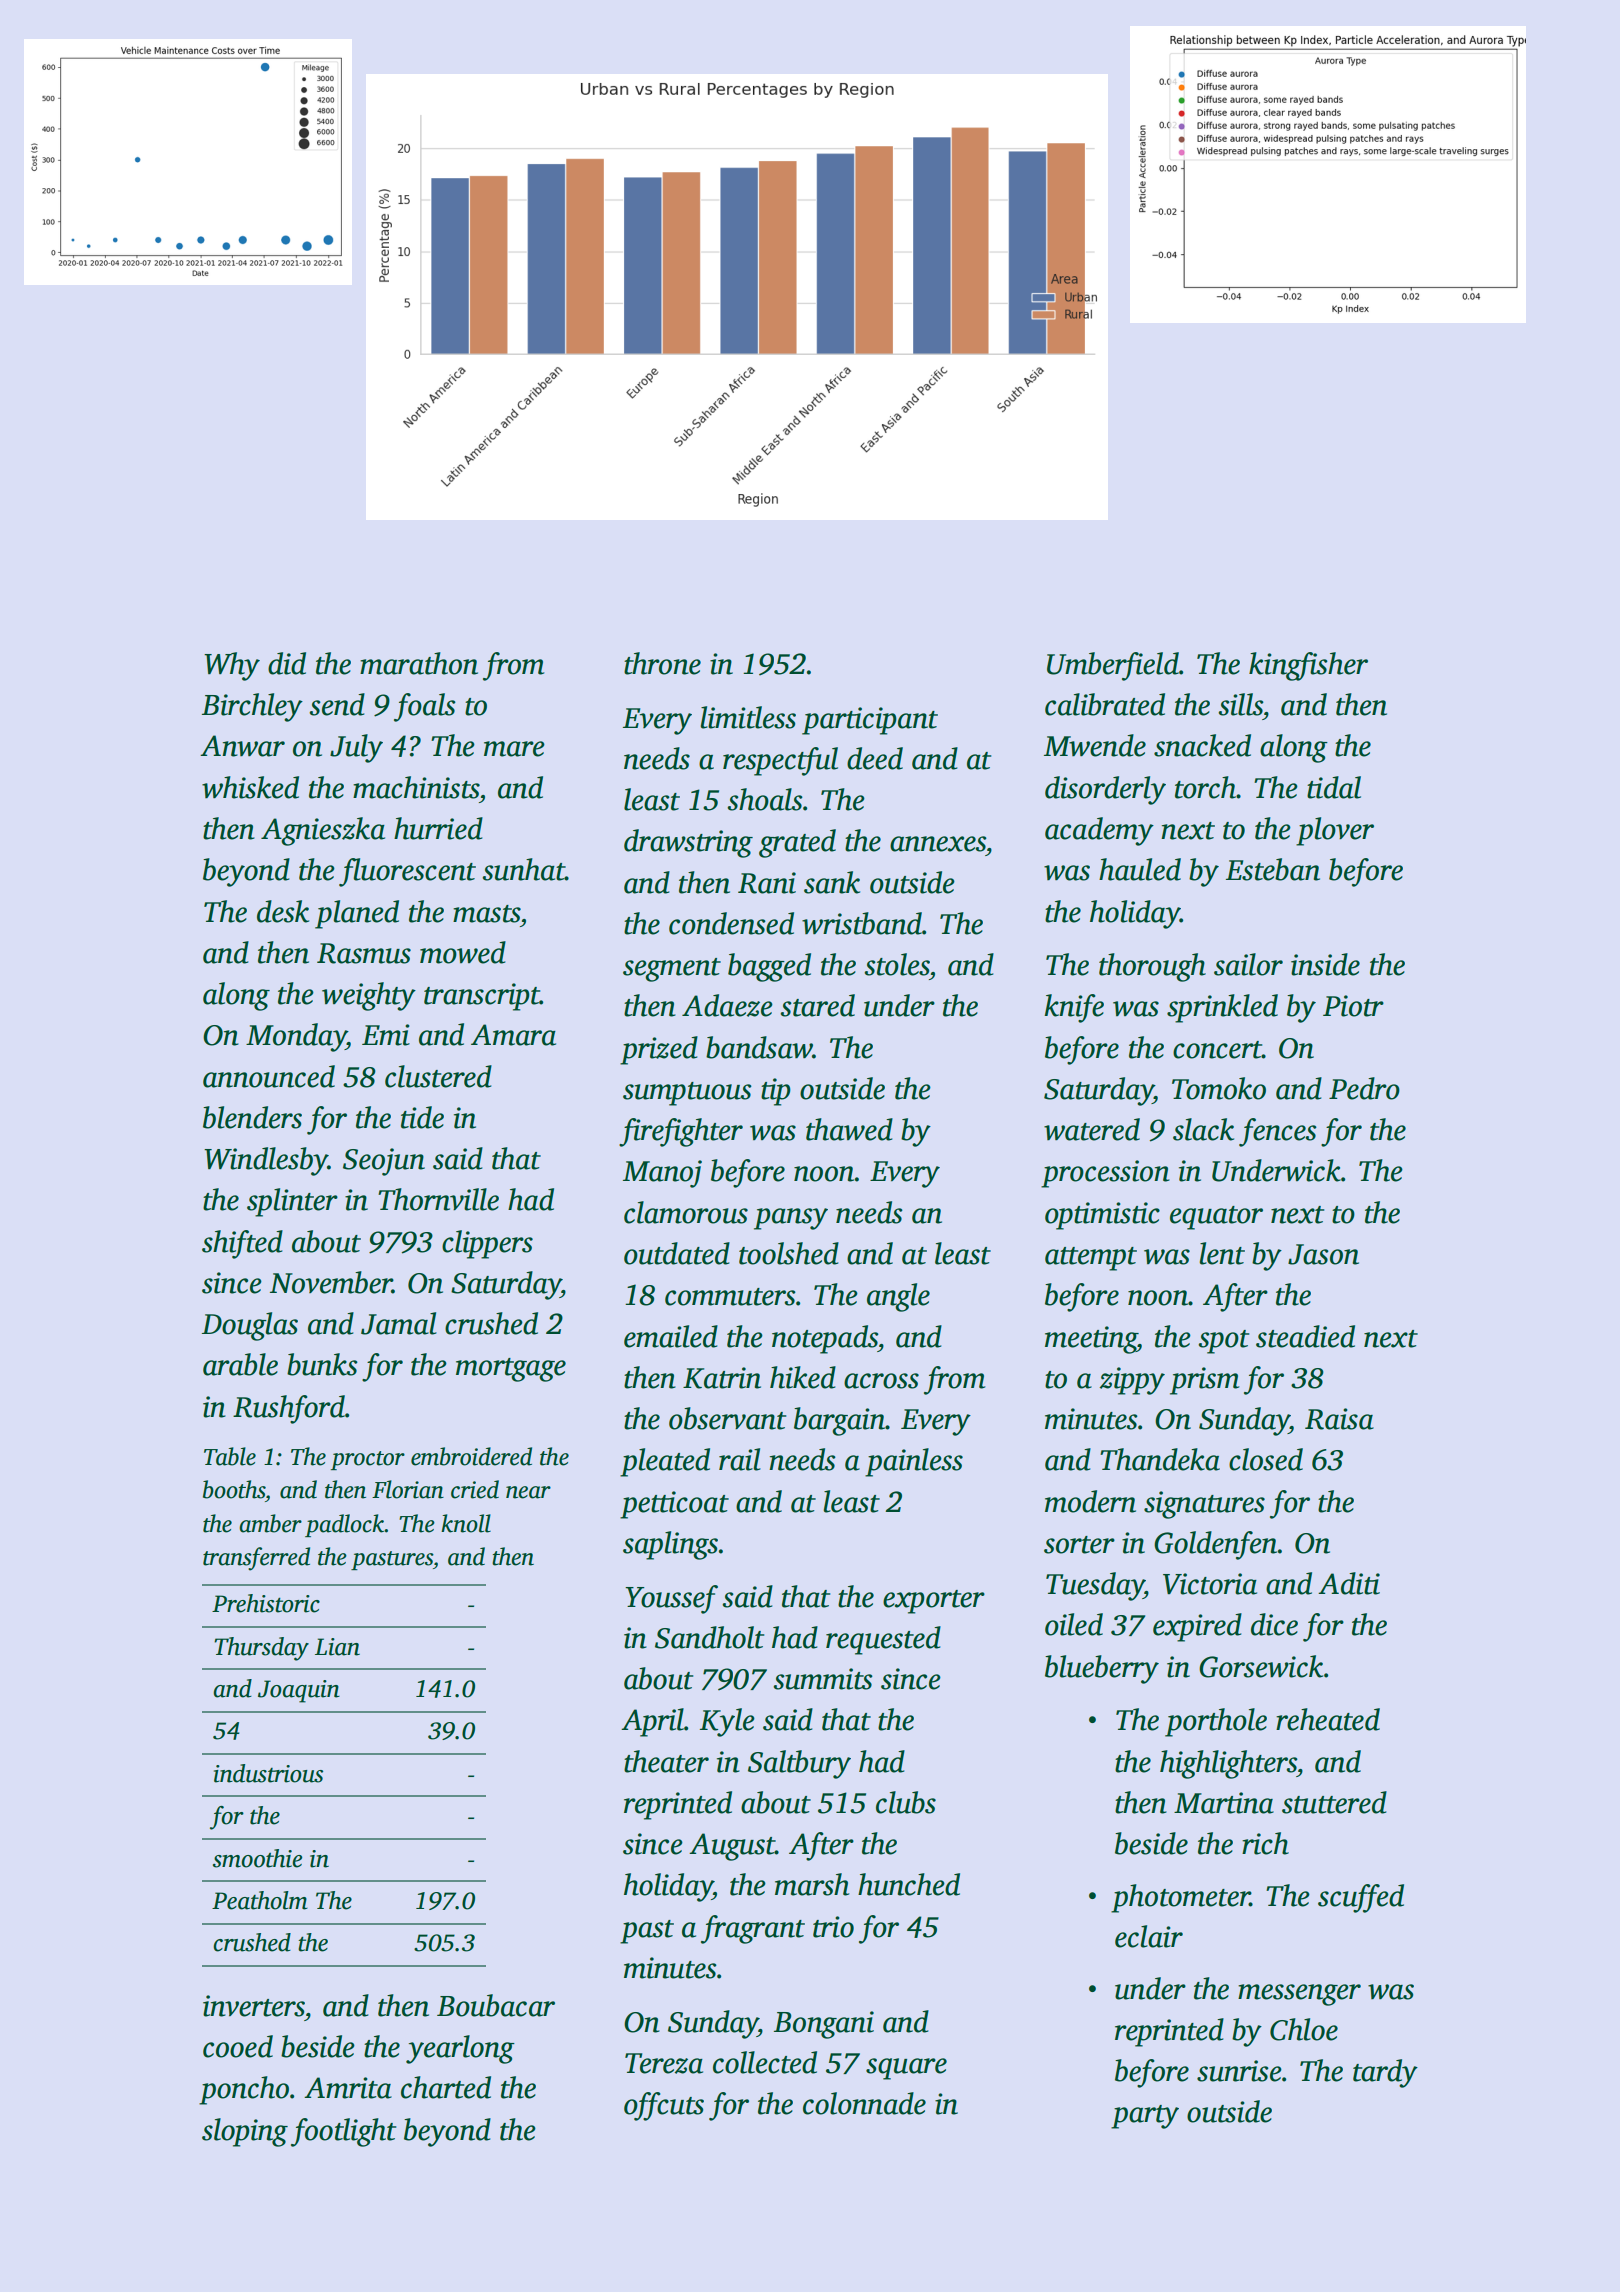 The image size is (1620, 2292). What do you see at coordinates (1308, 666) in the screenshot?
I see `kingfisher` at bounding box center [1308, 666].
